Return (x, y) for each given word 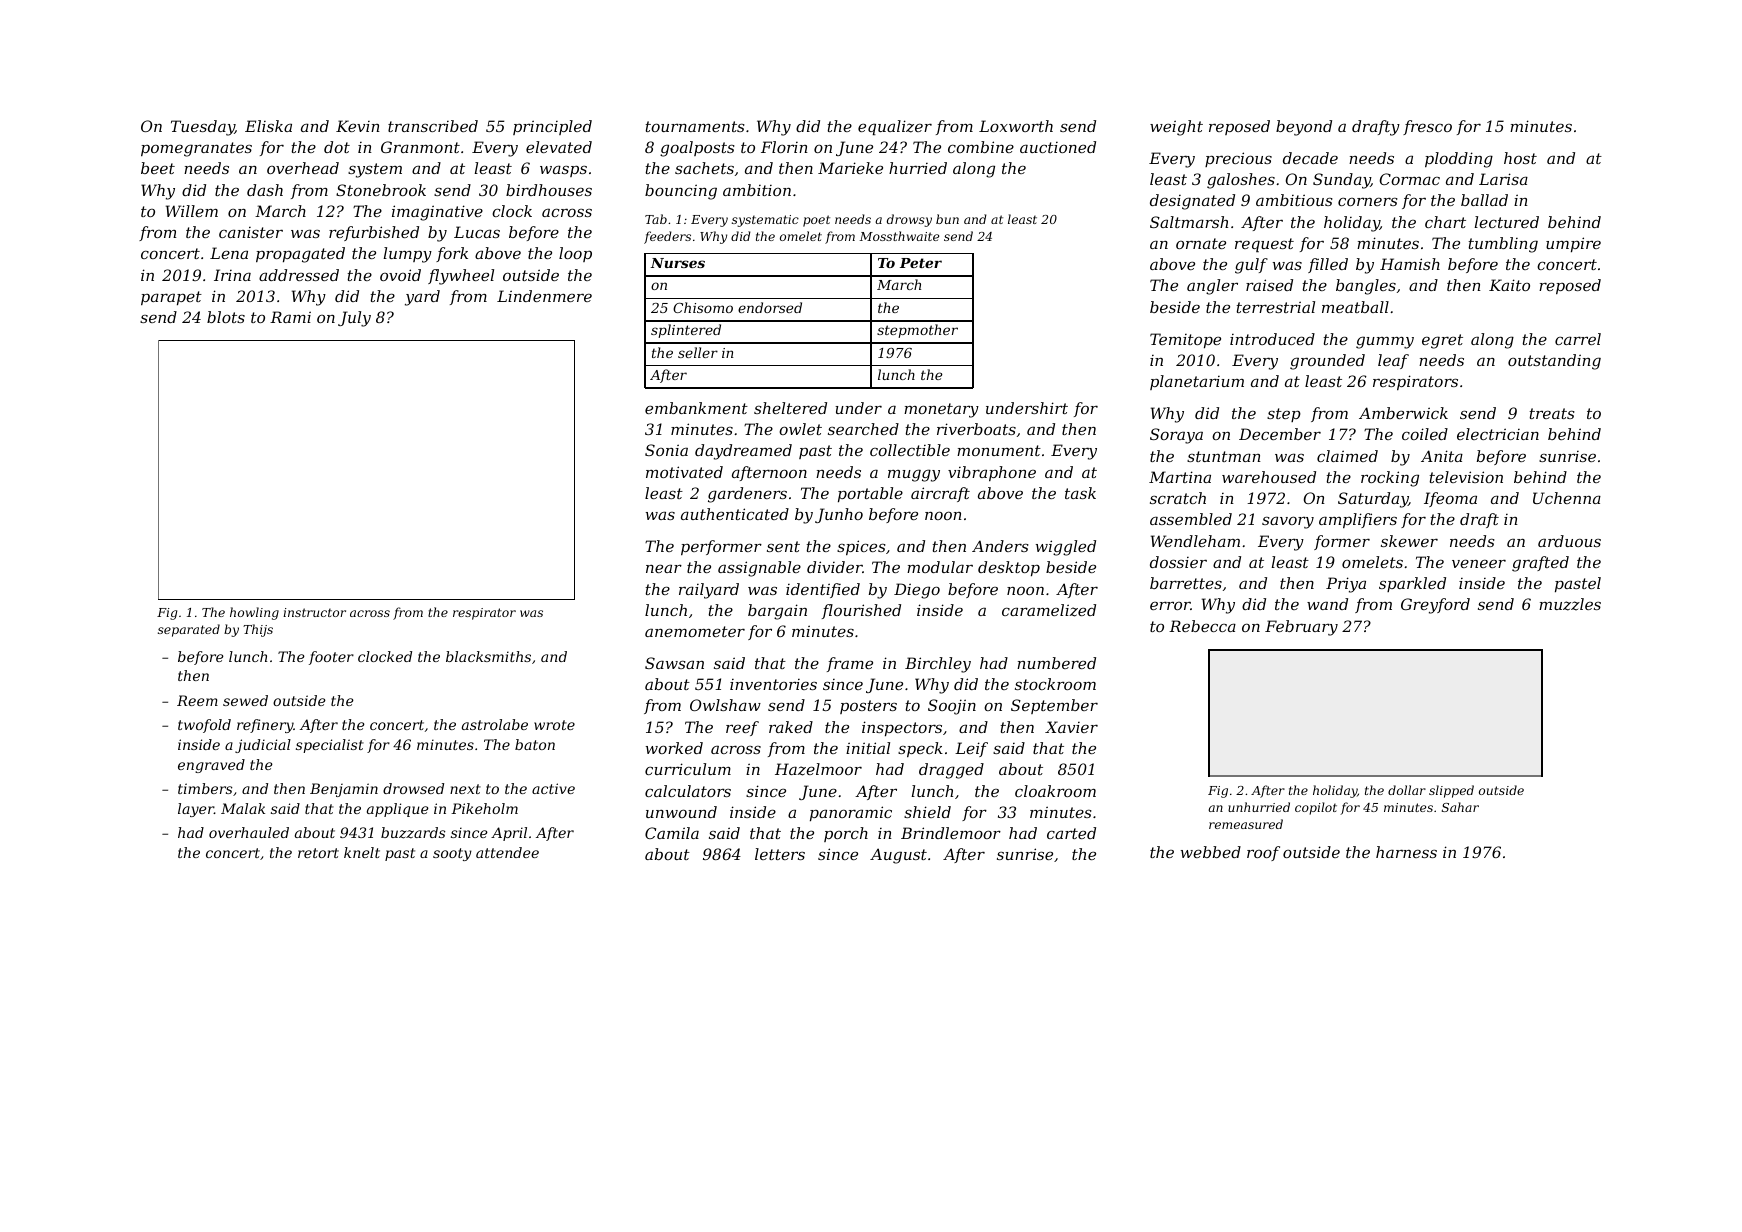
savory (1288, 522)
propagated (300, 255)
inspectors (902, 728)
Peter (921, 263)
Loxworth (1016, 126)
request (1264, 245)
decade (1310, 158)
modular (940, 567)
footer (331, 658)
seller (698, 352)
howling (254, 613)
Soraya (1176, 436)
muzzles (1570, 604)
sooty (452, 854)
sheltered (790, 408)
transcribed (433, 126)
